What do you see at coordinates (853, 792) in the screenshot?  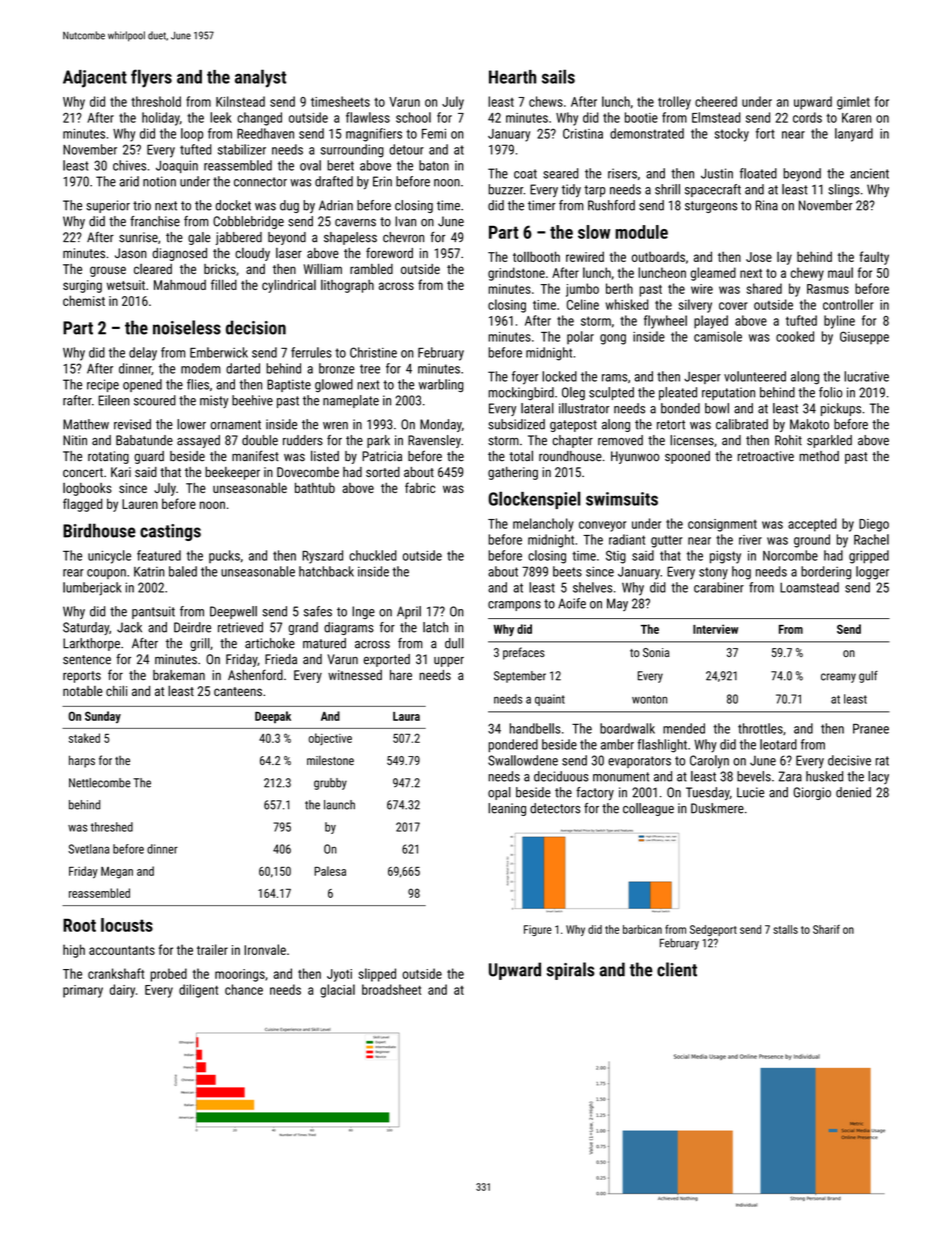 I see `denied` at bounding box center [853, 792].
